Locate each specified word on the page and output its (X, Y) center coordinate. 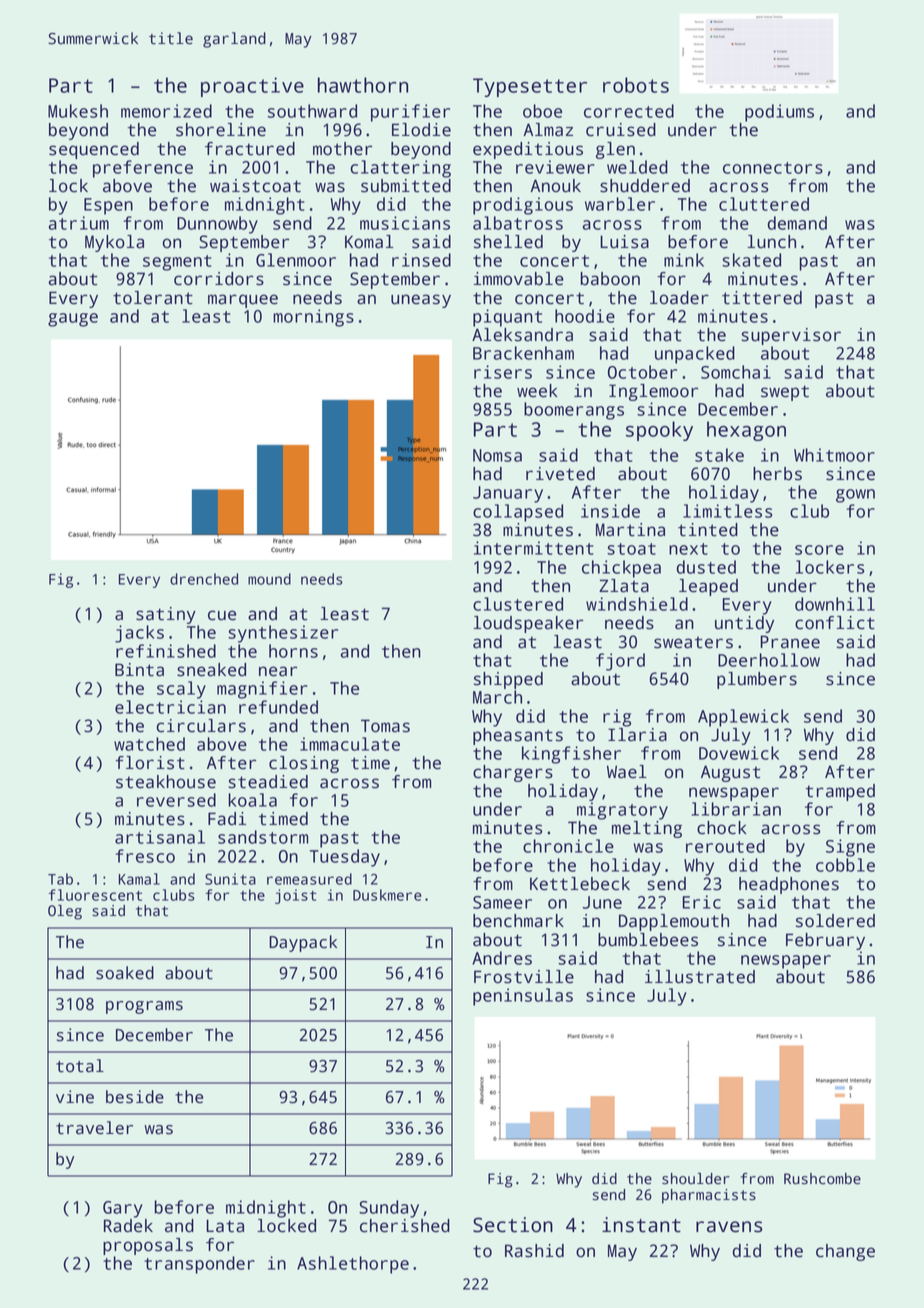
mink (684, 260)
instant (641, 1225)
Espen (108, 206)
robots (636, 85)
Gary (123, 1209)
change (845, 1252)
